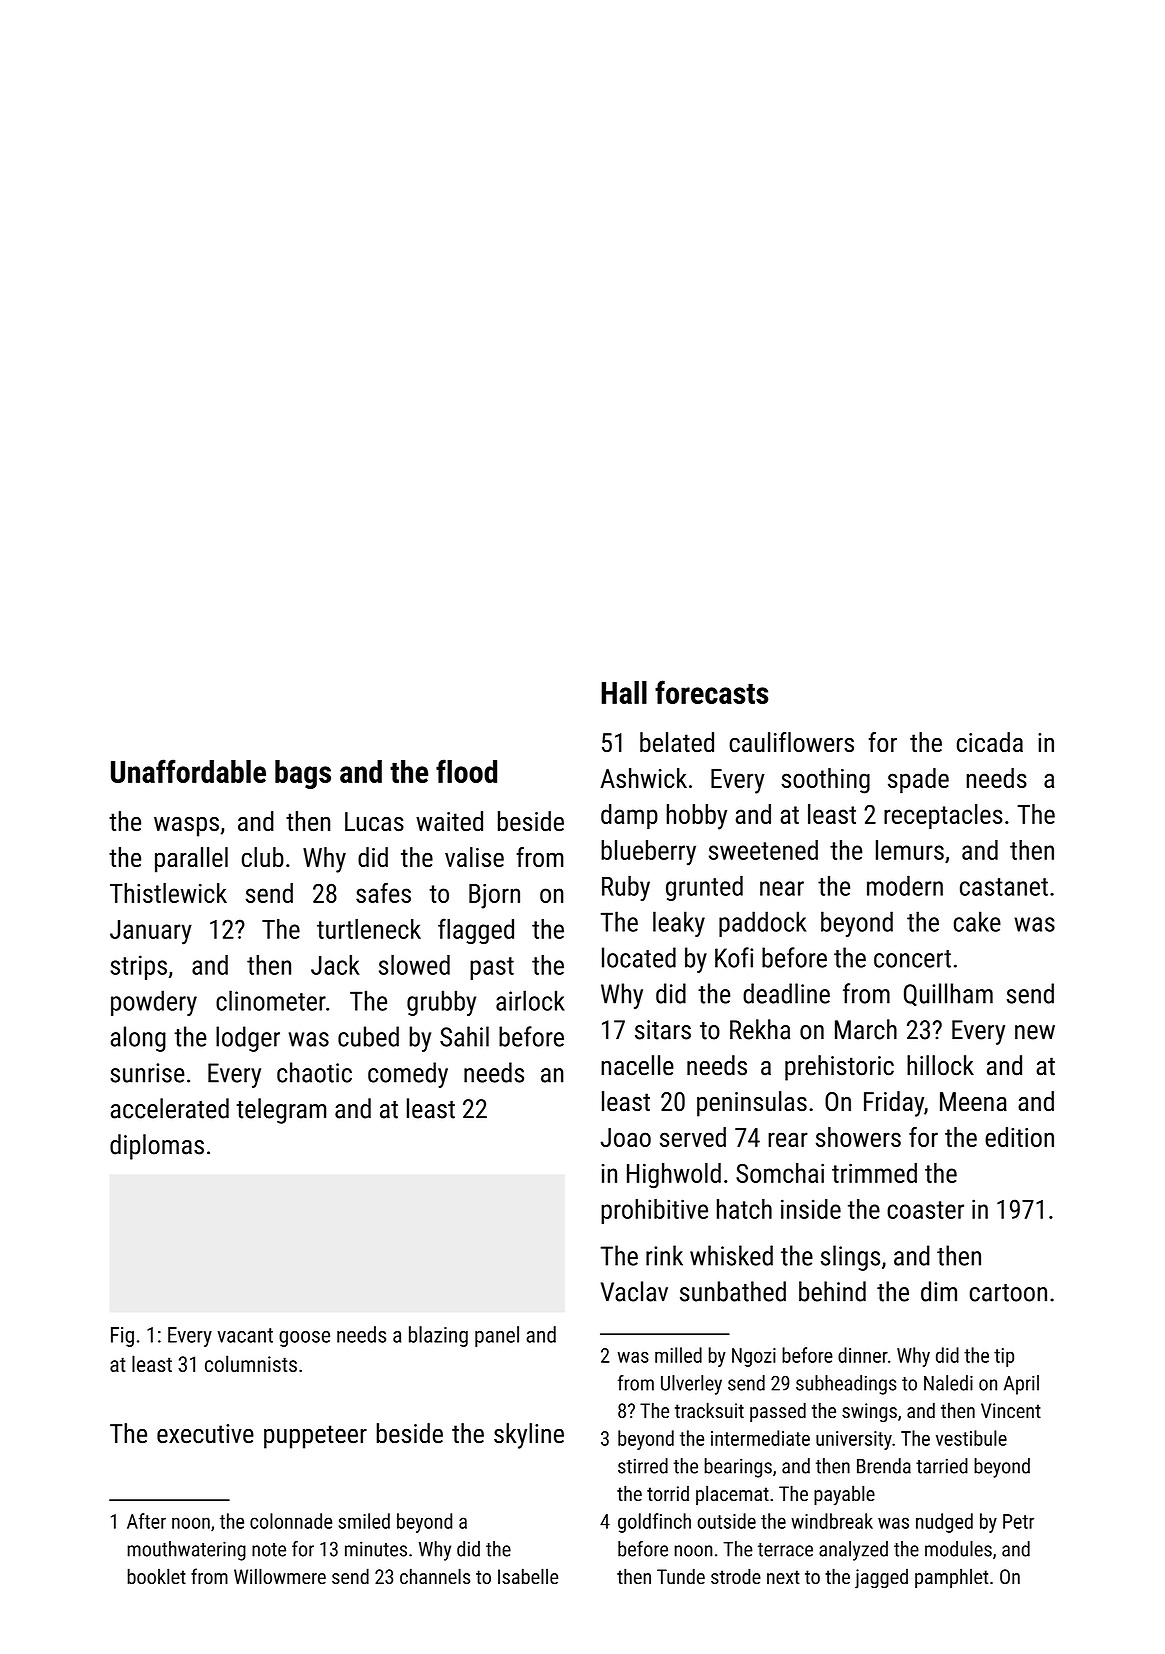 This image has height=1654, width=1165. I want to click on near, so click(782, 888).
